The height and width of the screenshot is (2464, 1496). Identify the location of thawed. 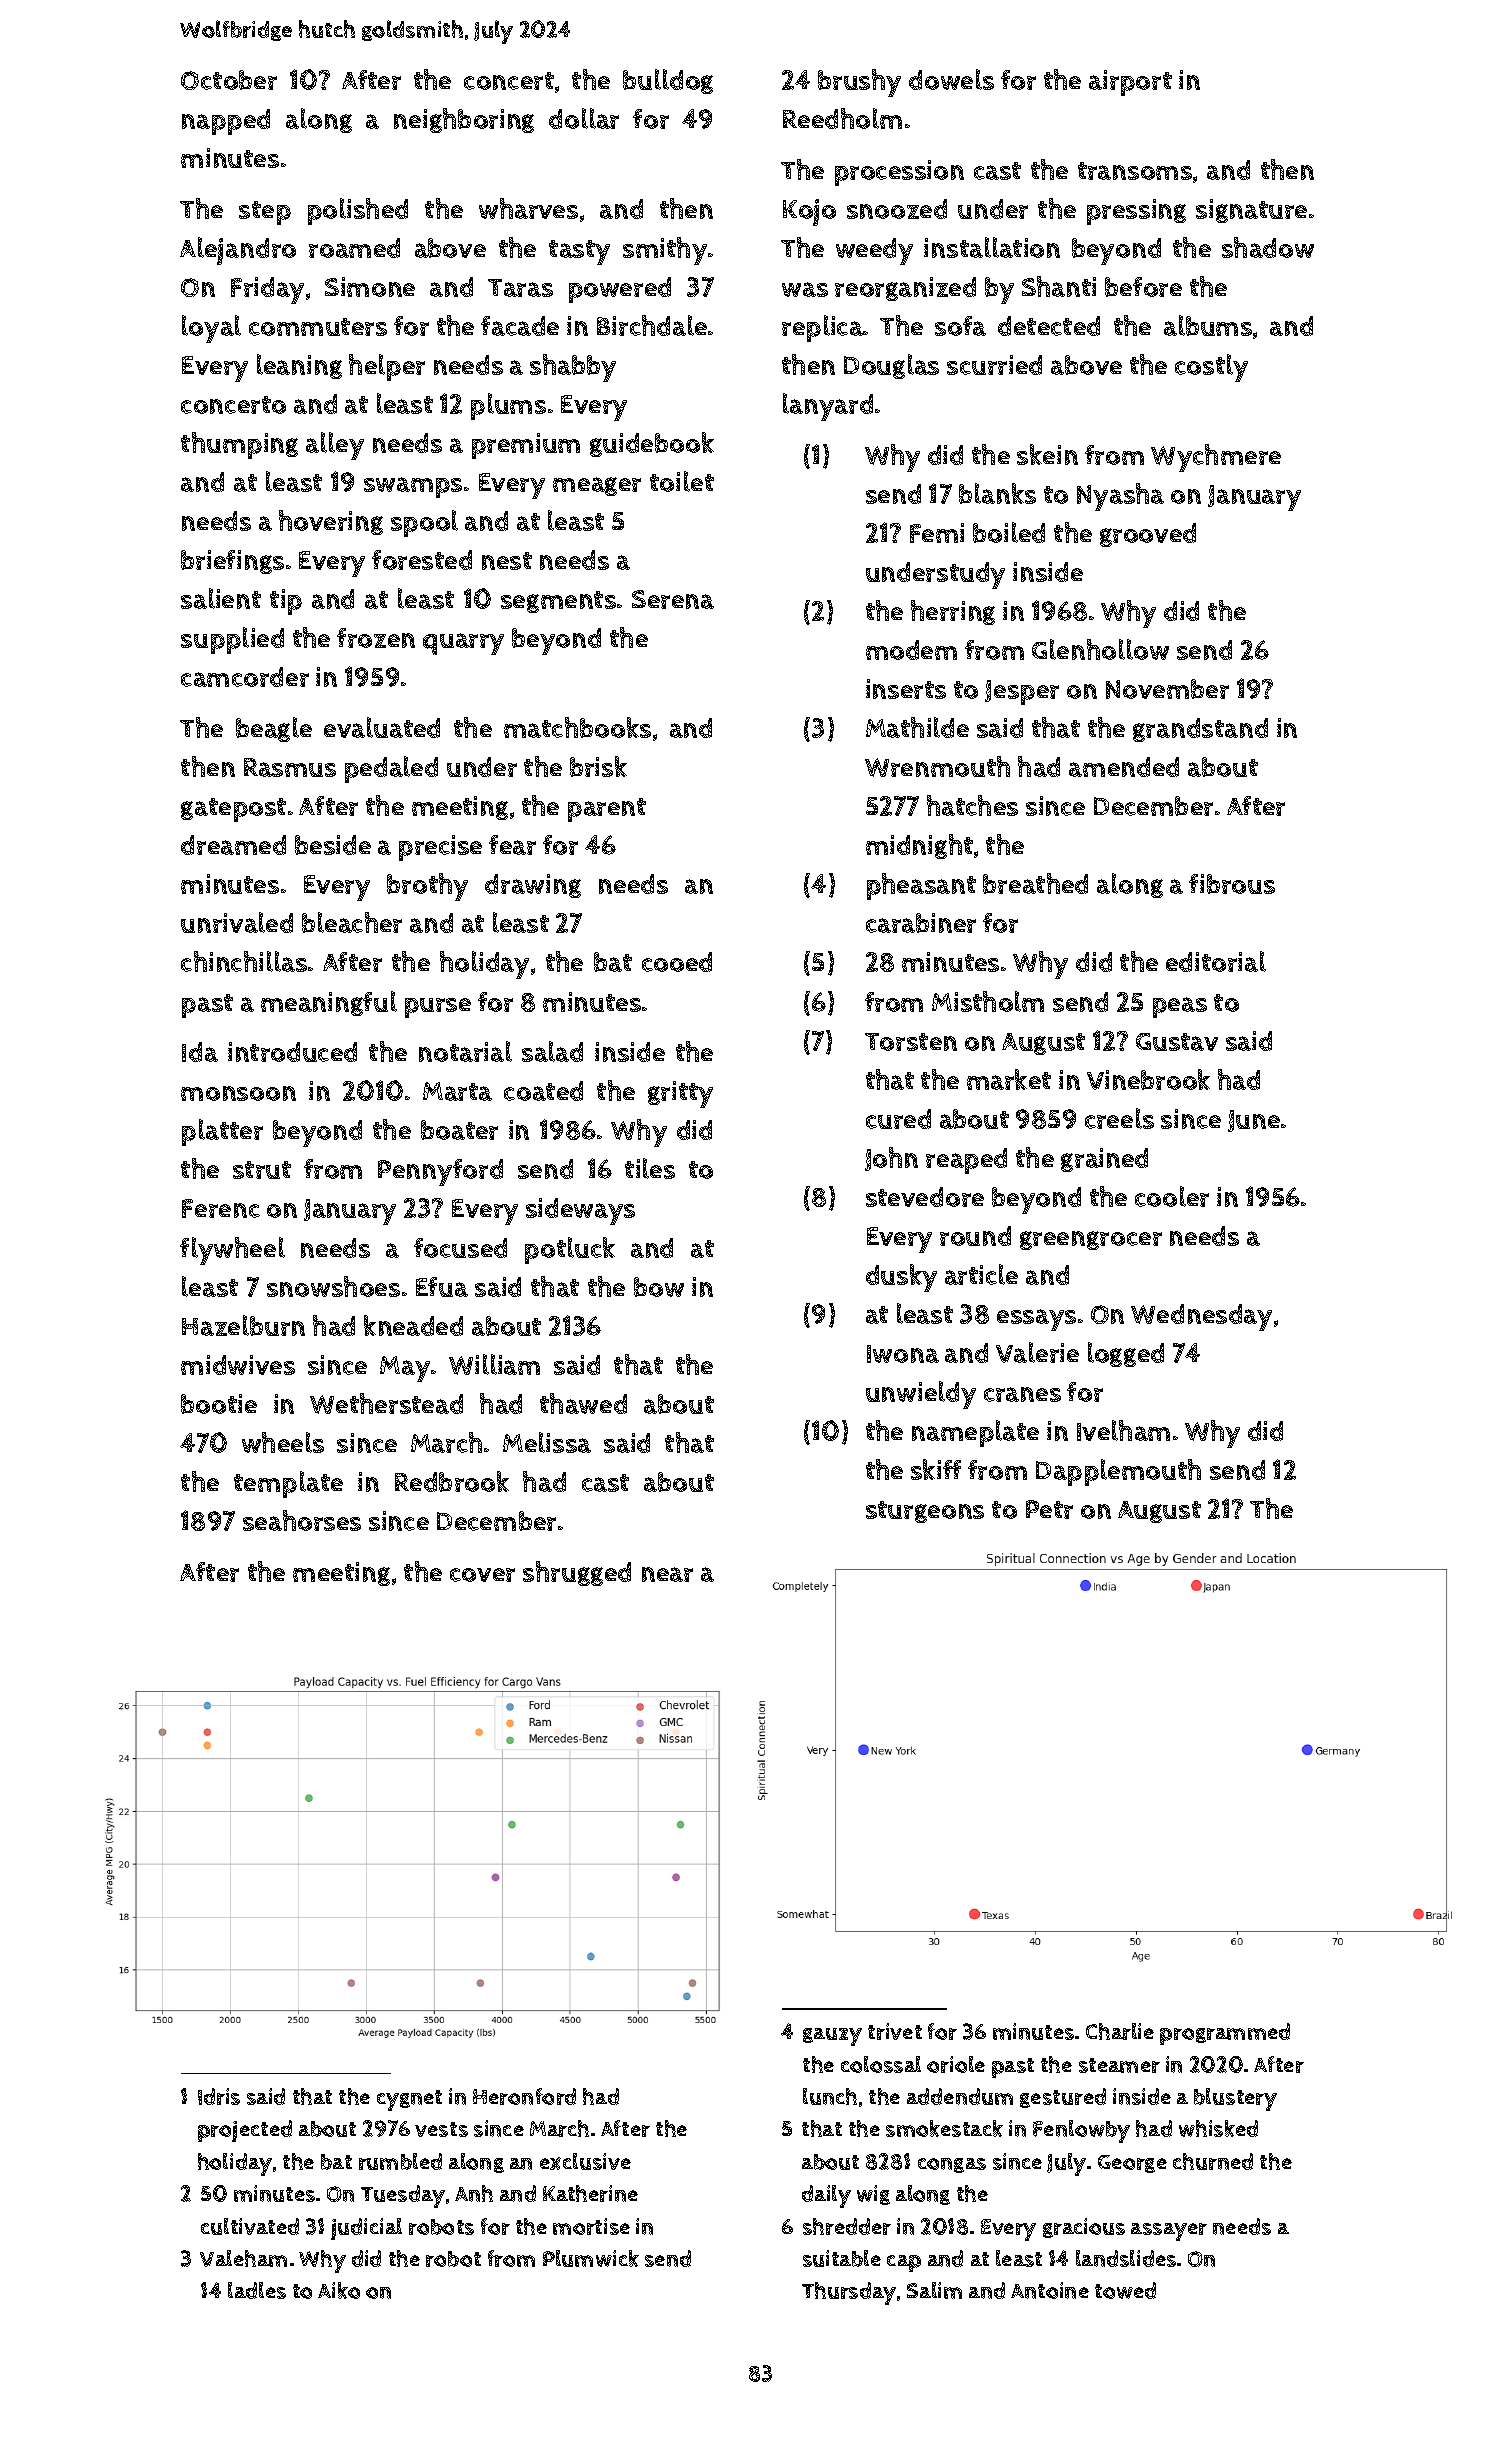
(583, 1403).
